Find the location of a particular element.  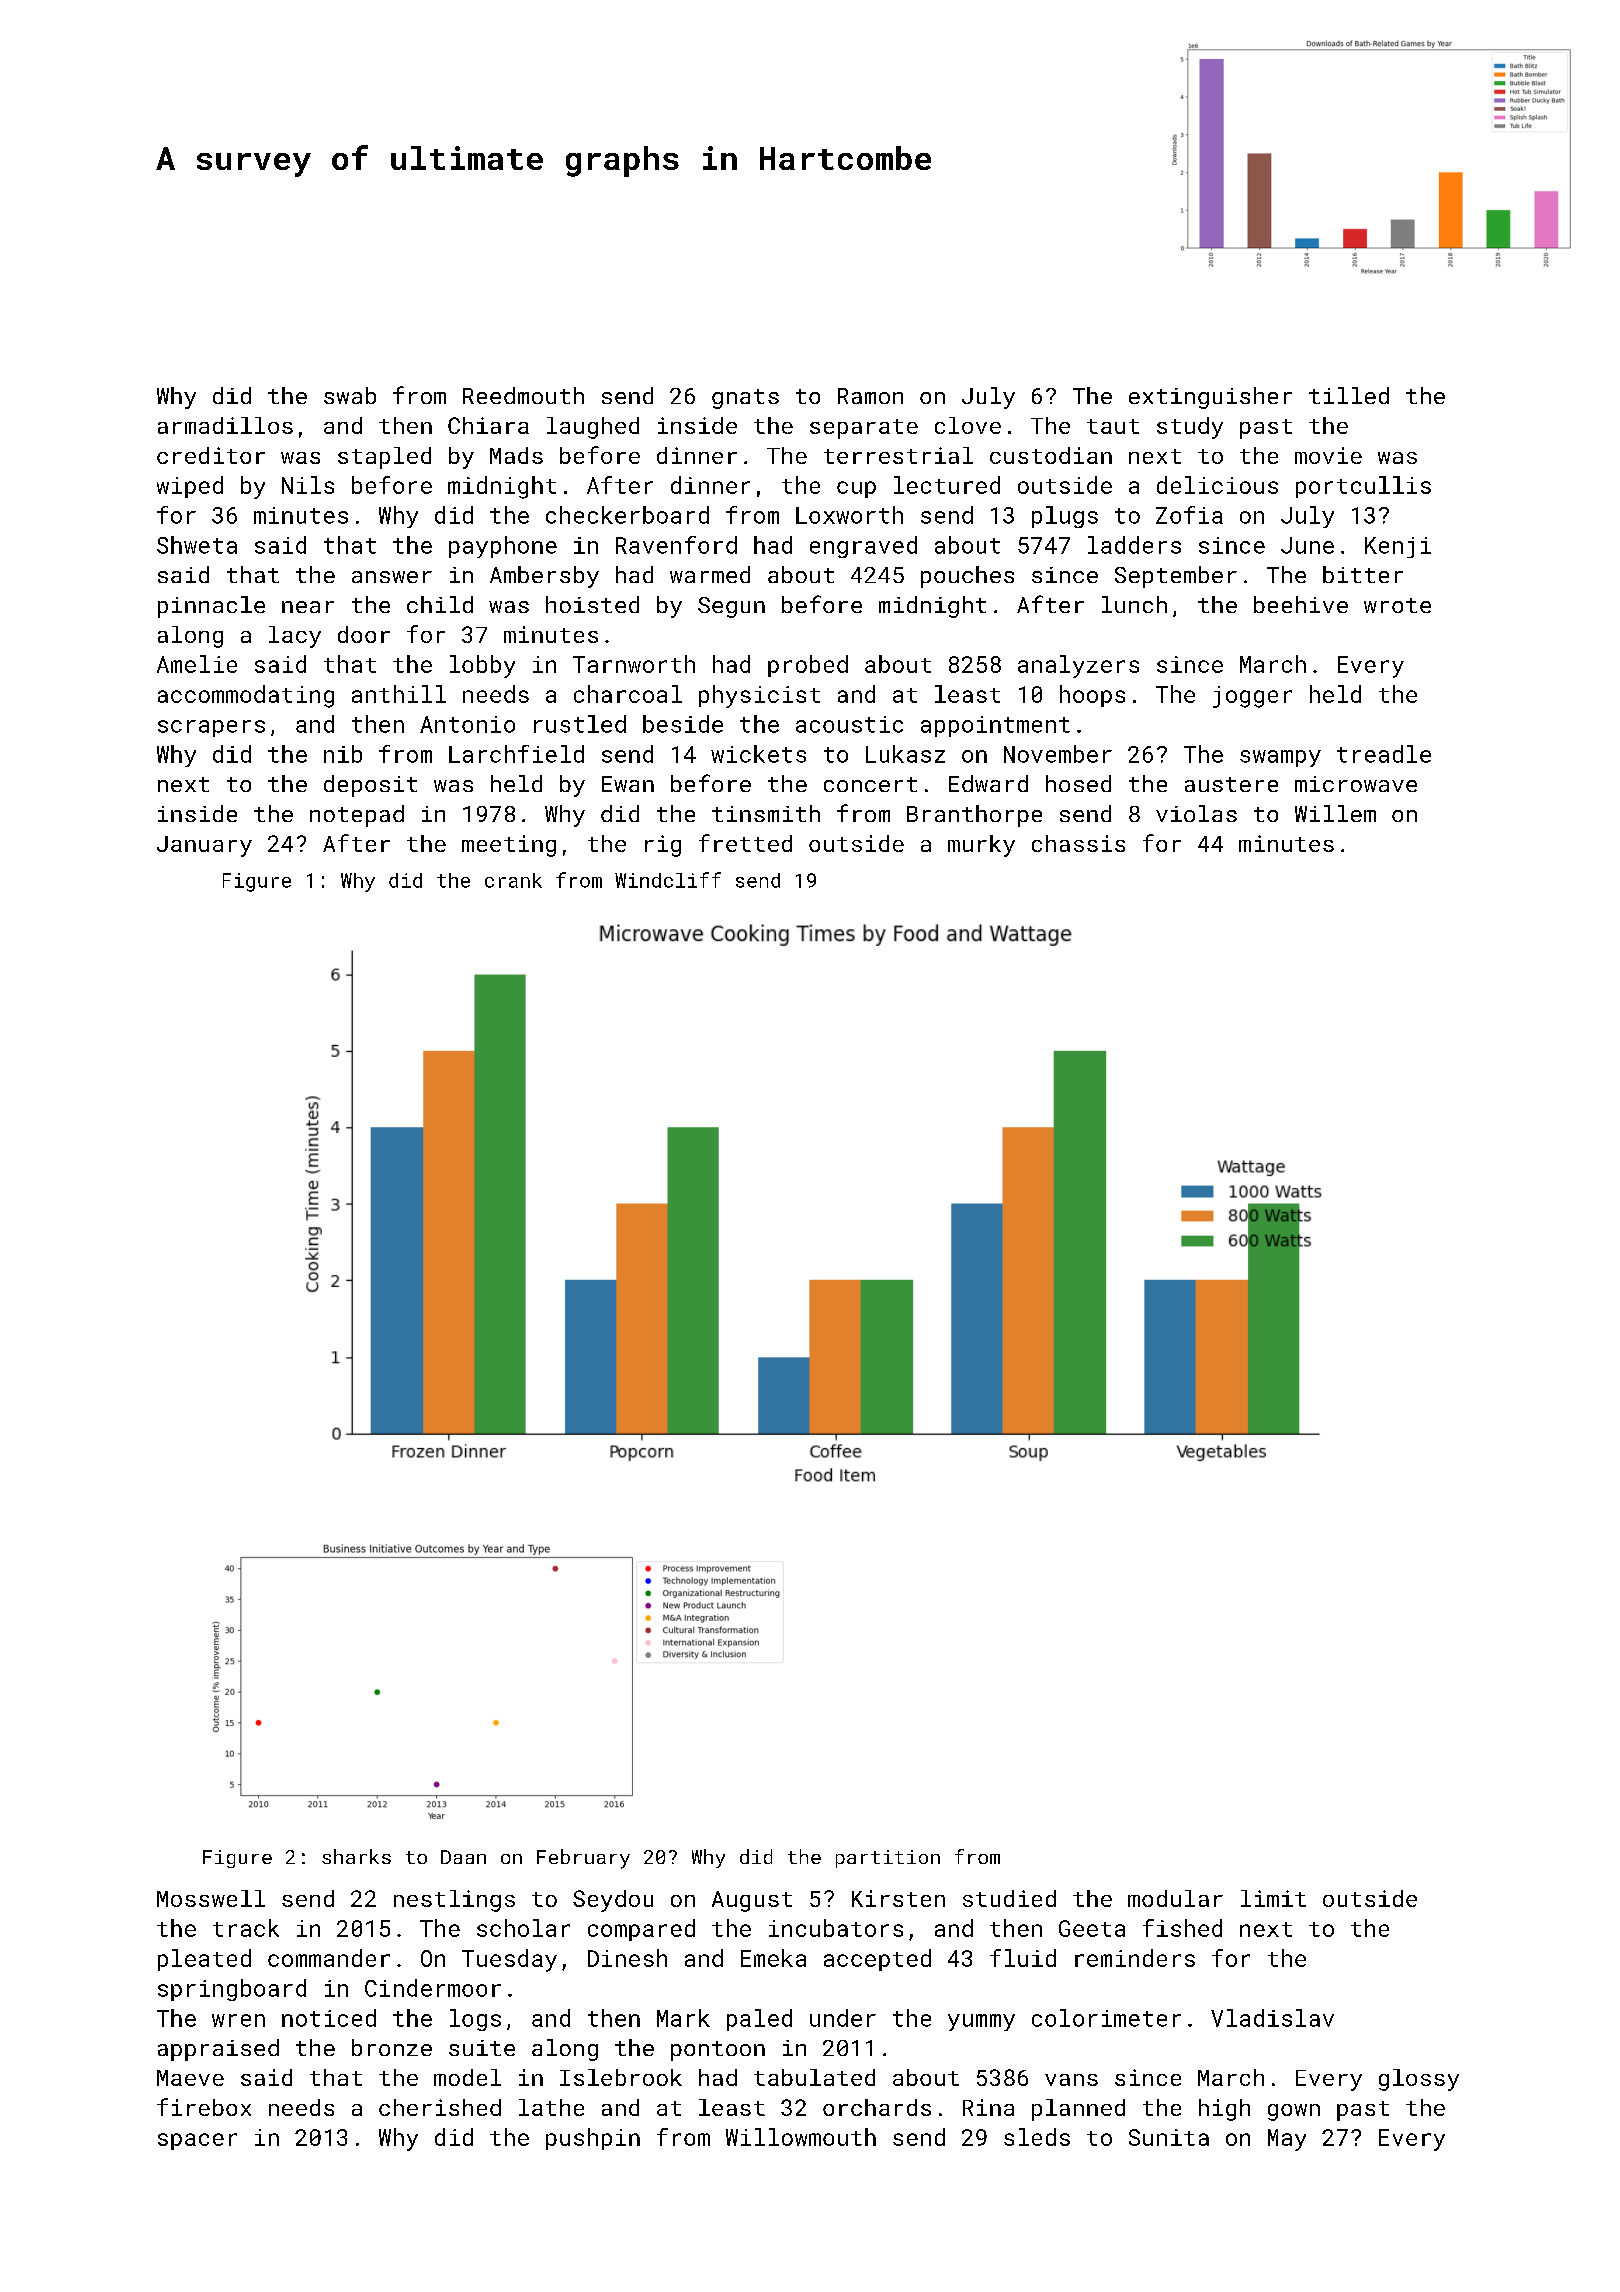

spacer is located at coordinates (197, 2141).
